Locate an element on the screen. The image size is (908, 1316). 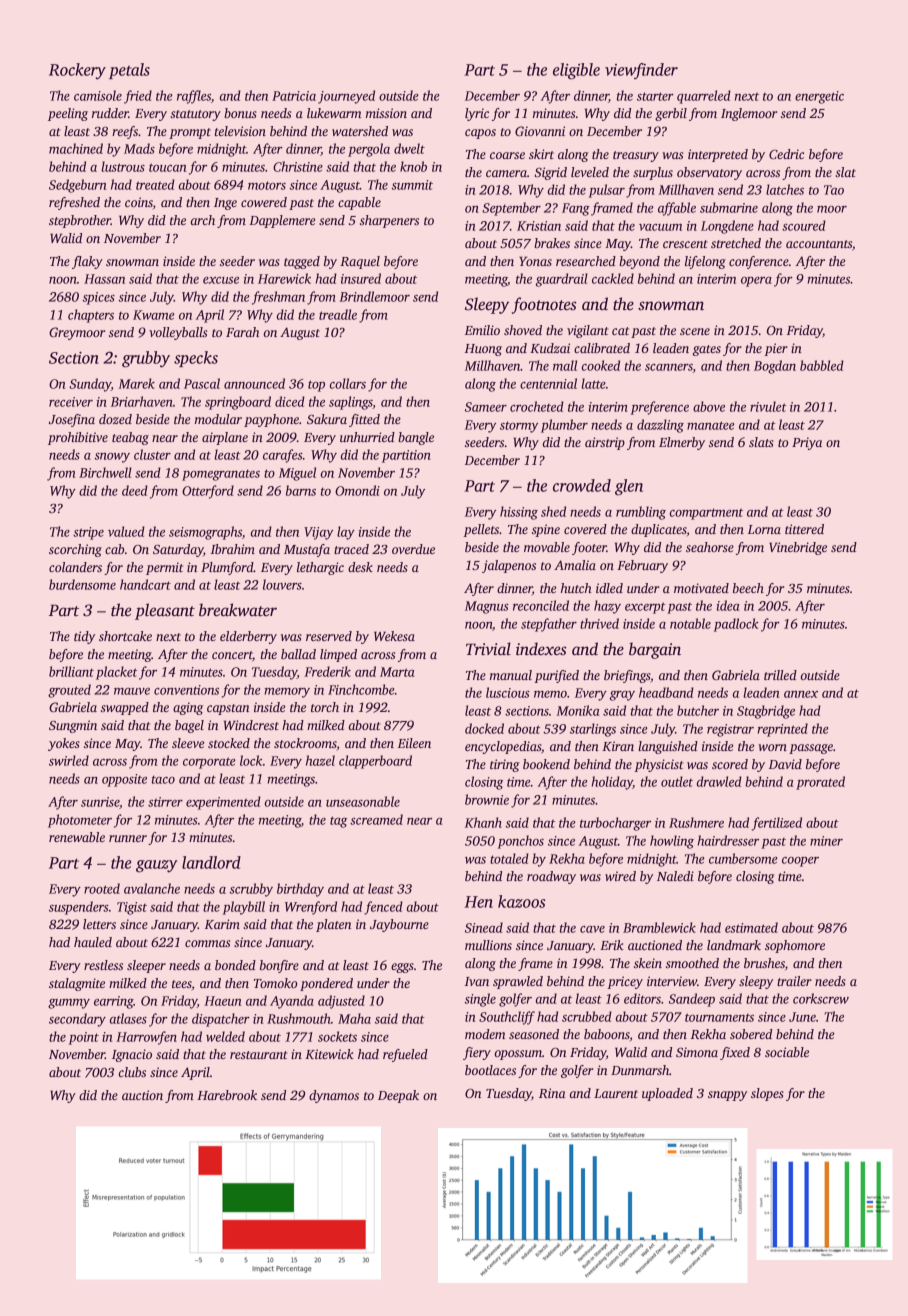
Vijay is located at coordinates (318, 533).
